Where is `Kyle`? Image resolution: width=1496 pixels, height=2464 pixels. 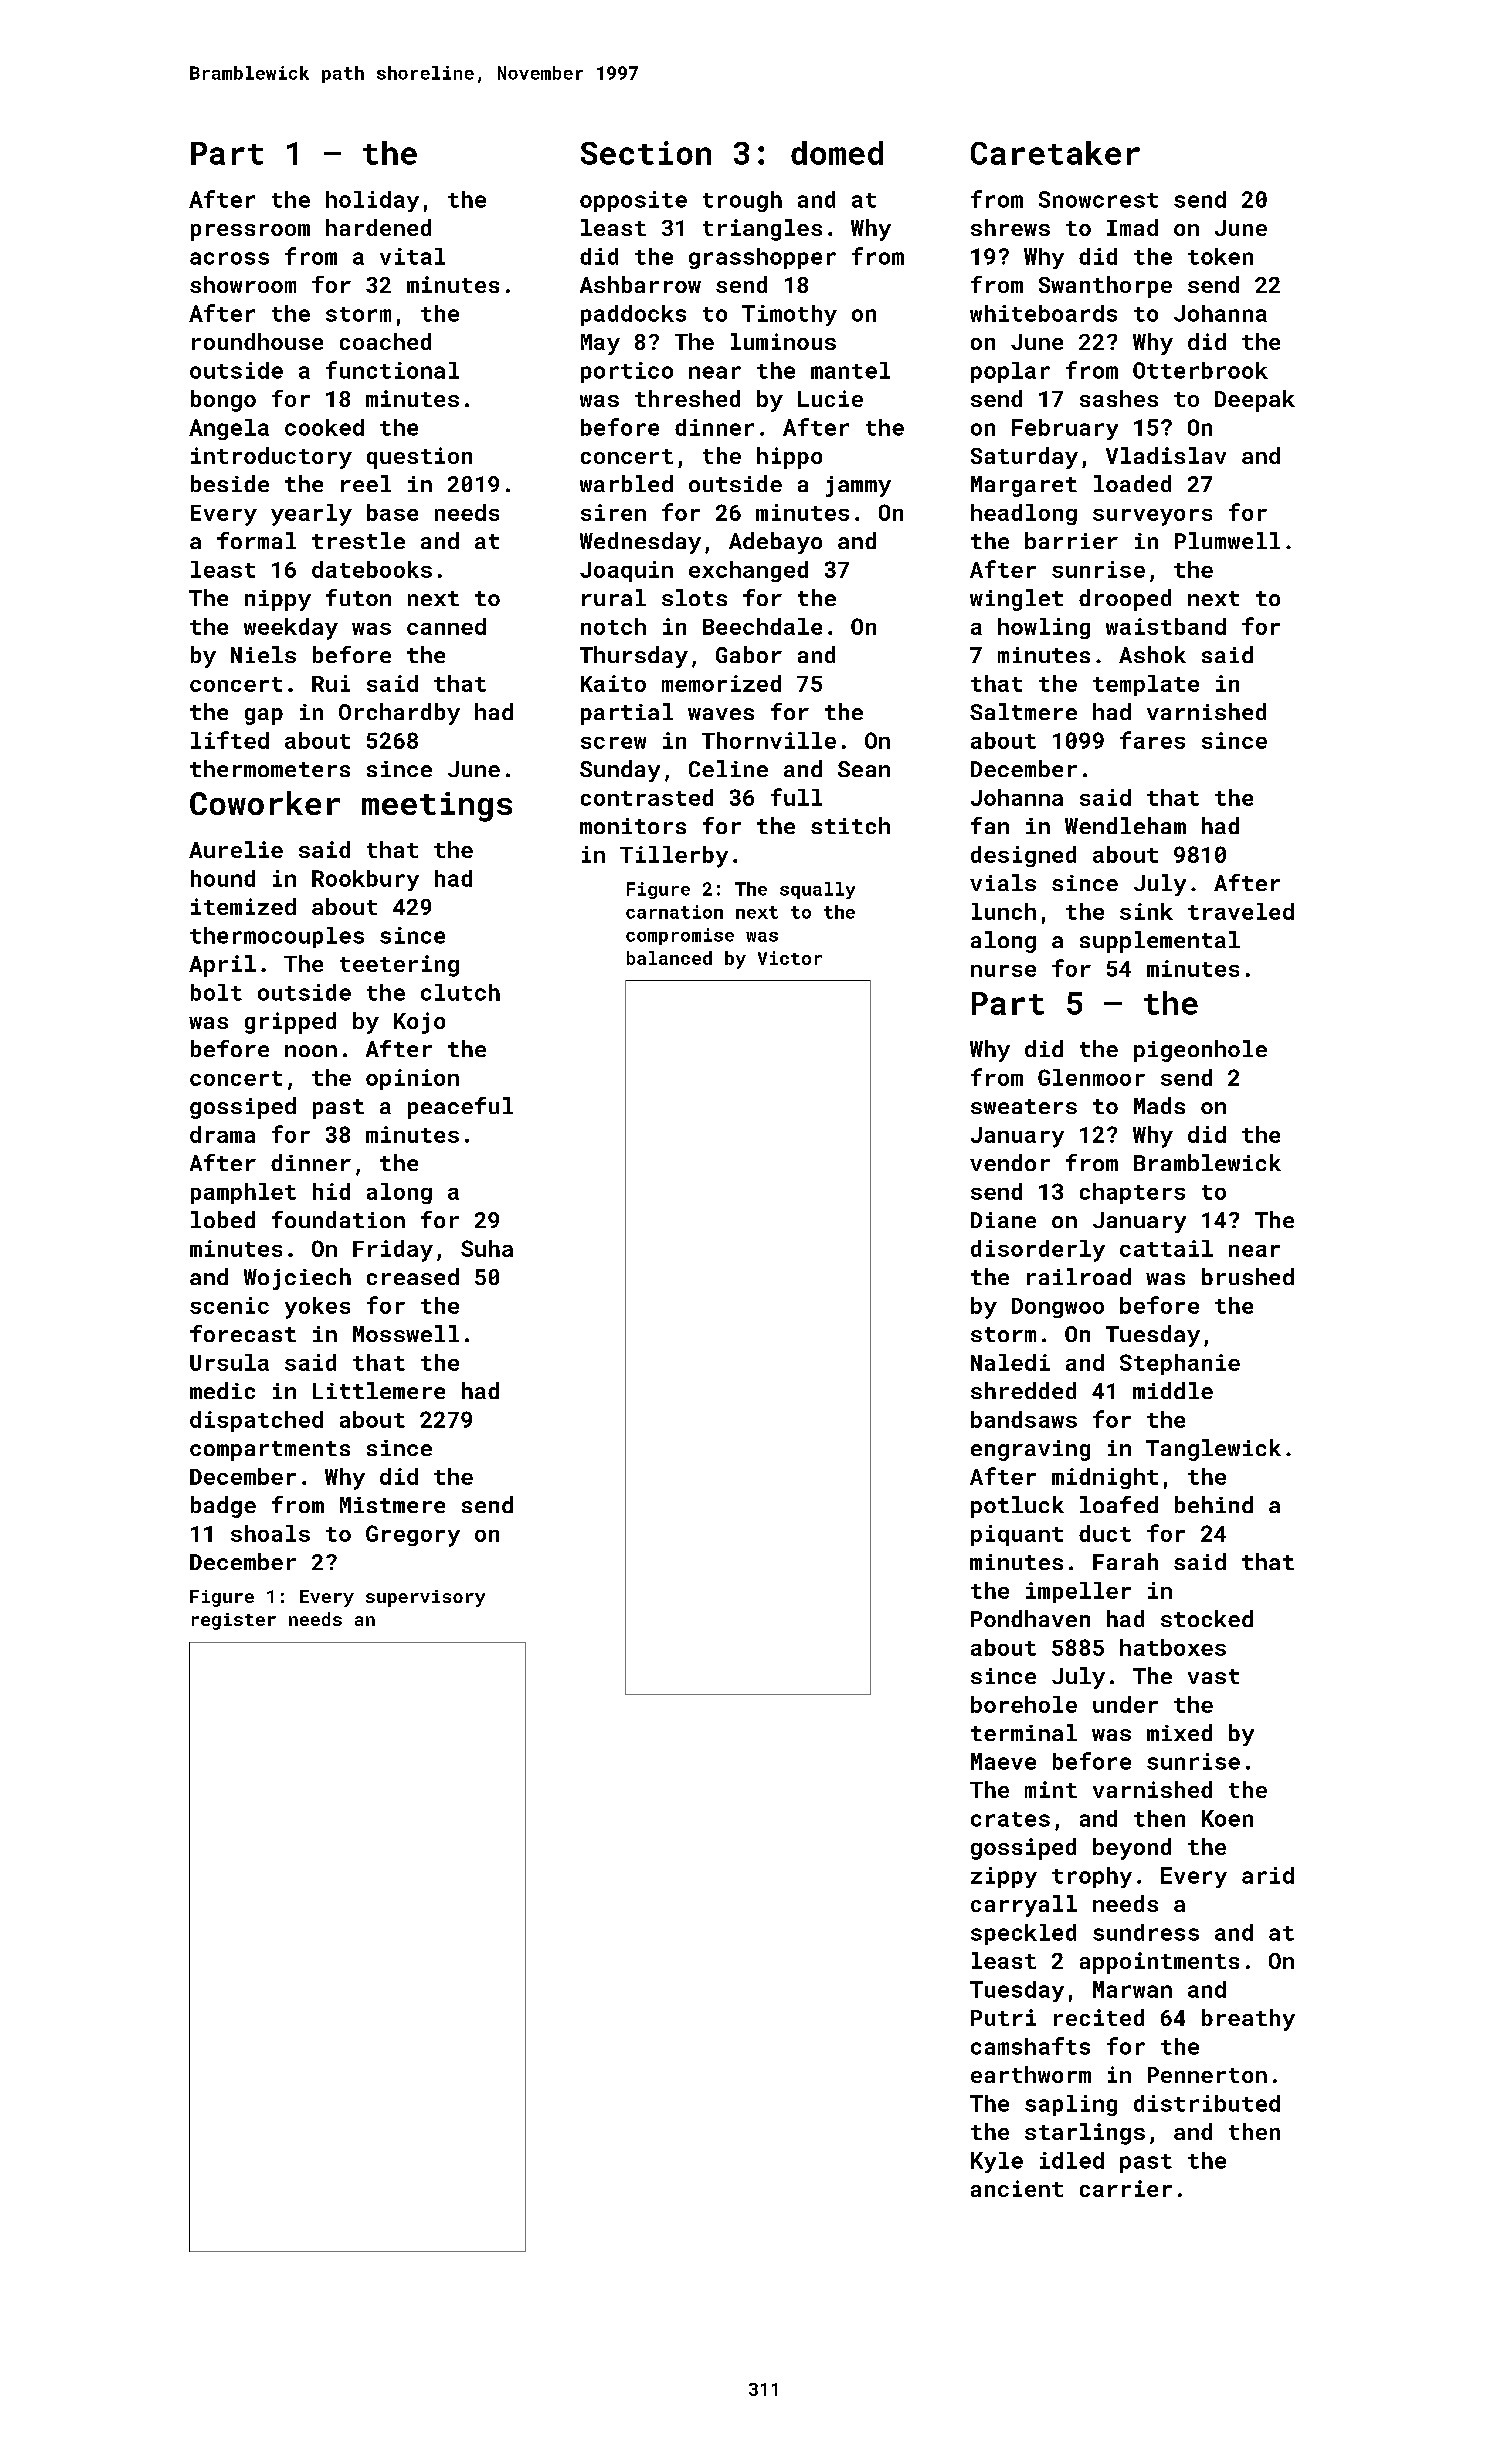 Kyle is located at coordinates (997, 2162).
